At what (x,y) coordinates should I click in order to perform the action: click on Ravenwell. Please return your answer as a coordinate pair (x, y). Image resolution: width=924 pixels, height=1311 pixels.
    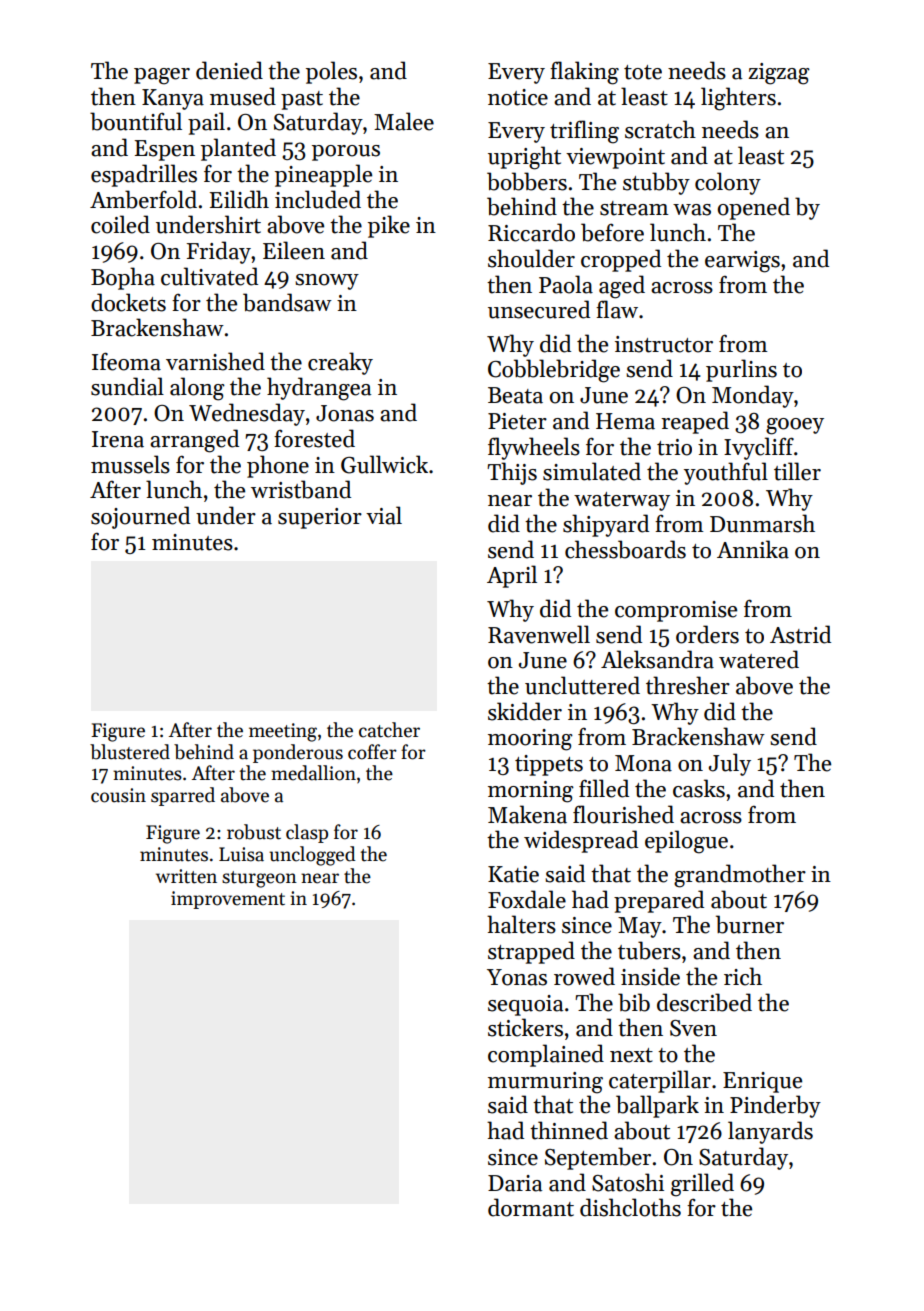
    Looking at the image, I should click on (539, 634).
